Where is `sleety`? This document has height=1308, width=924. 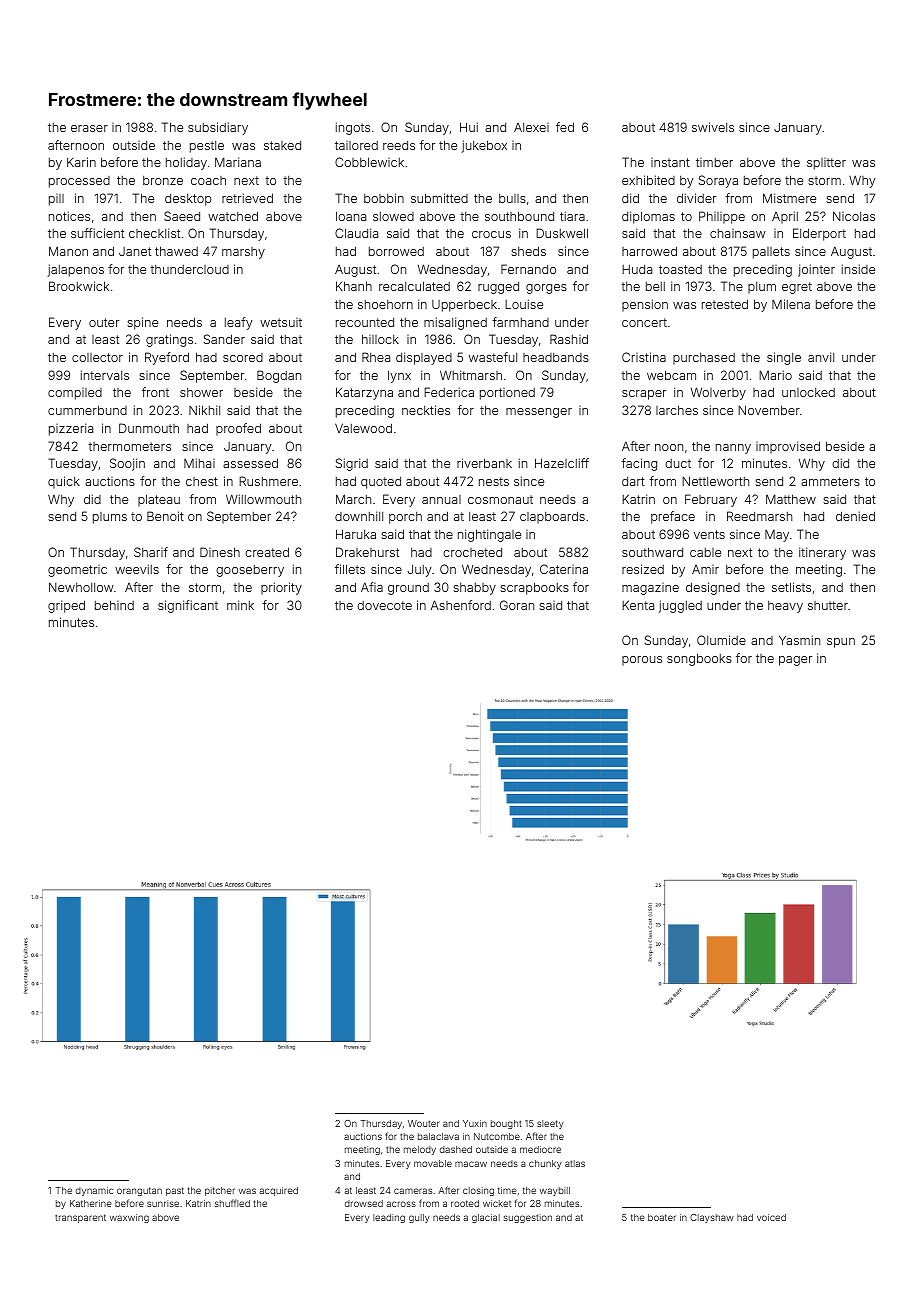
sleety is located at coordinates (550, 1124).
